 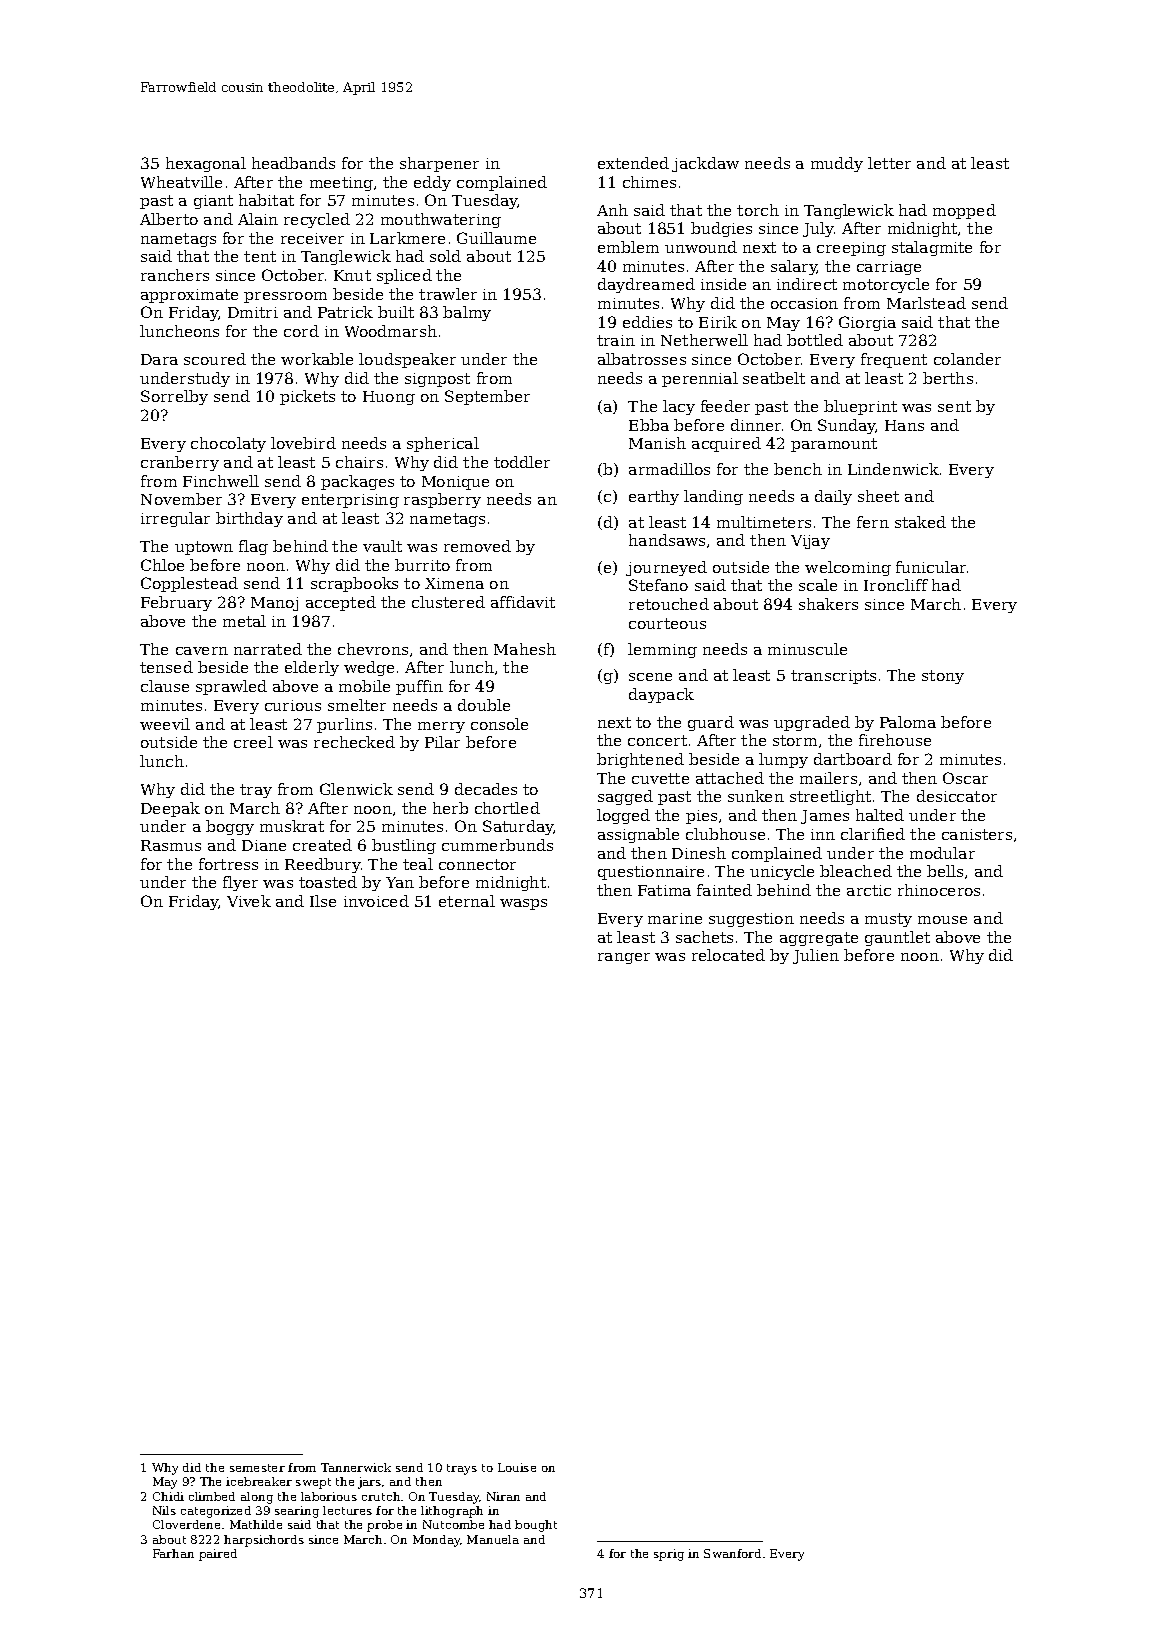 I want to click on Alberto, so click(x=169, y=219).
